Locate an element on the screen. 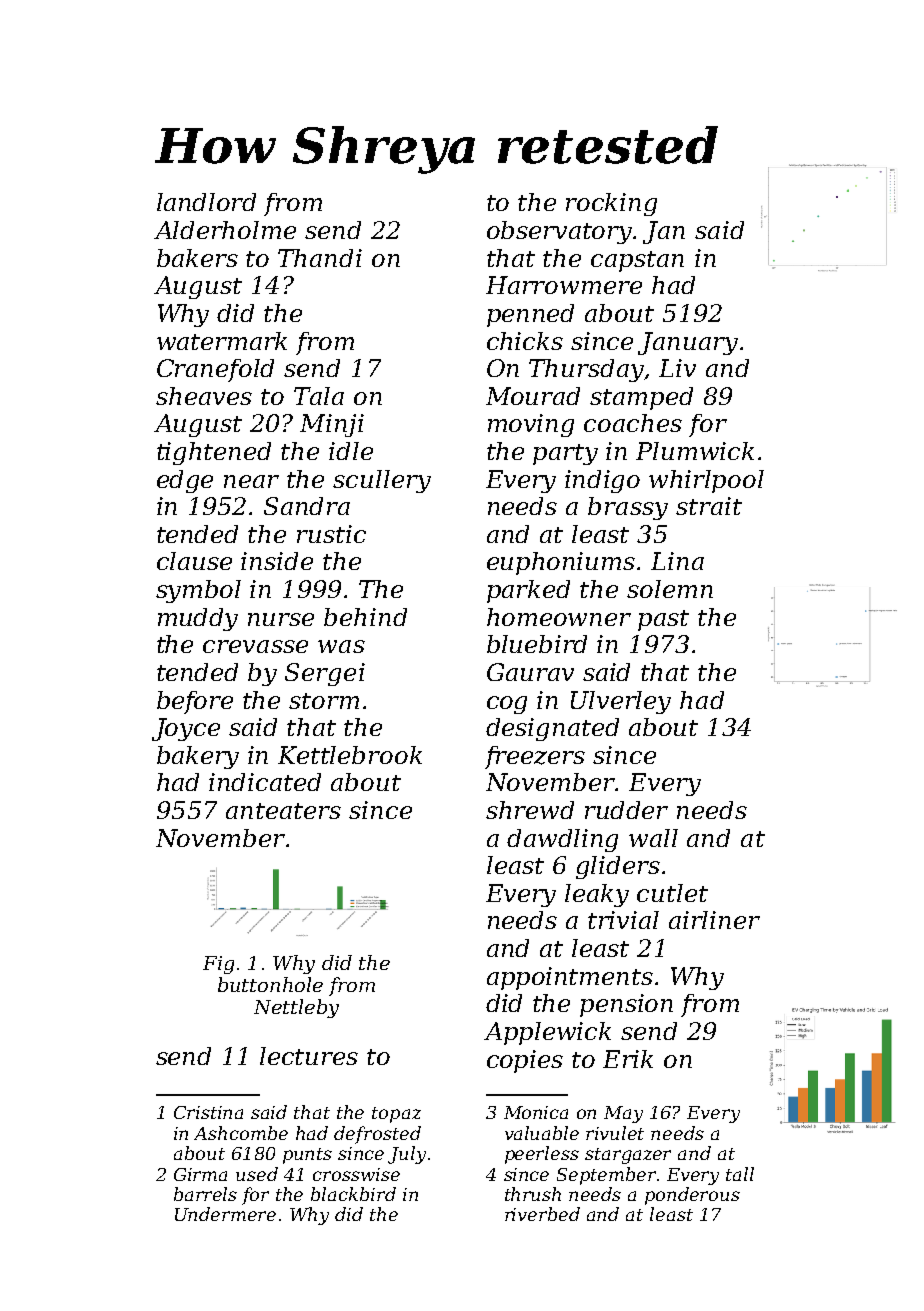  landlord is located at coordinates (206, 202).
